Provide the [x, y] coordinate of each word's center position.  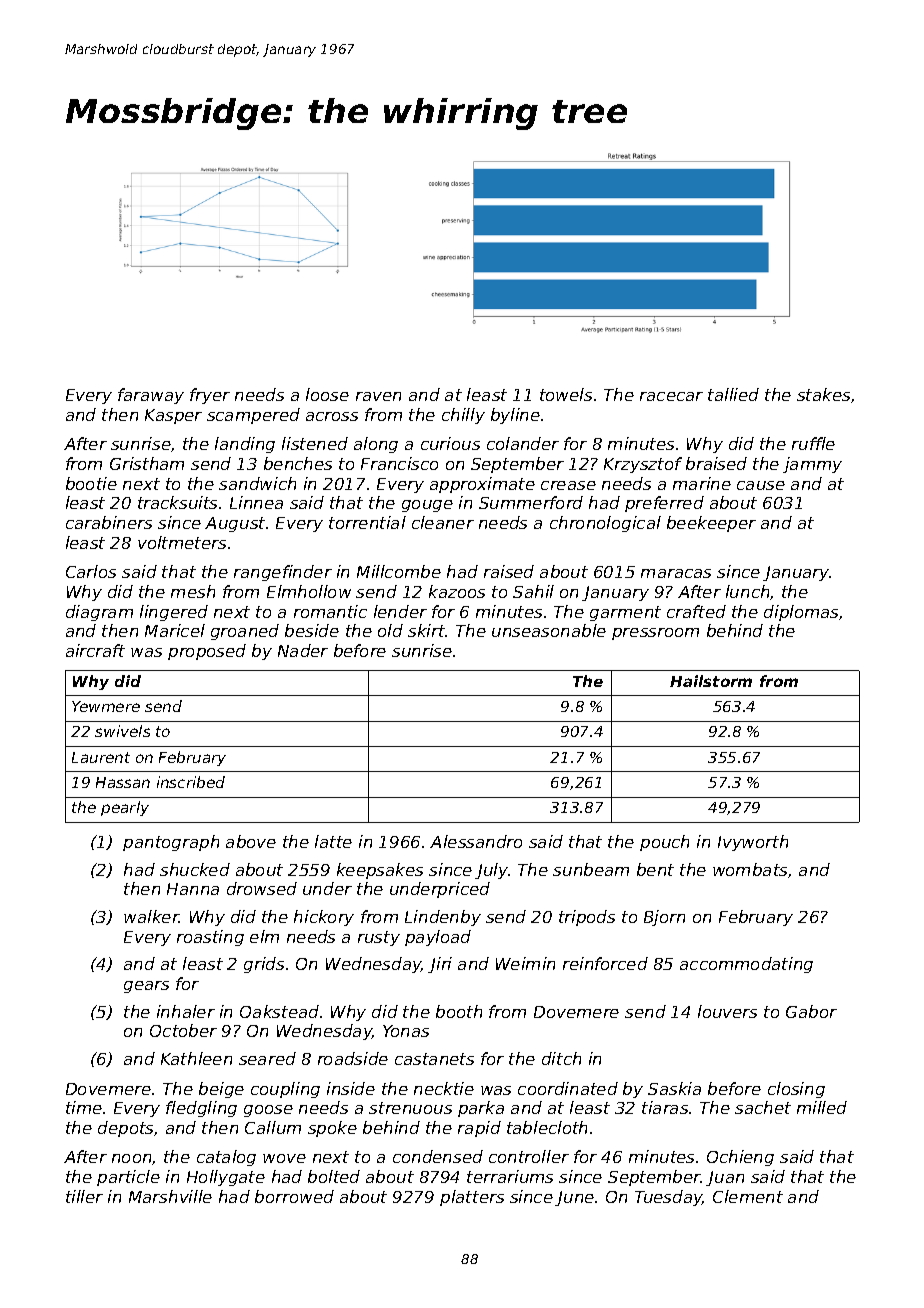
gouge [427, 506]
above [251, 841]
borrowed [294, 1196]
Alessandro [476, 841]
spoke [332, 1129]
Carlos [91, 571]
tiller [84, 1196]
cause [761, 485]
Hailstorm [711, 681]
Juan [725, 1178]
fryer [210, 396]
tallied [733, 394]
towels [566, 394]
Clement [748, 1196]
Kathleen [196, 1058]
